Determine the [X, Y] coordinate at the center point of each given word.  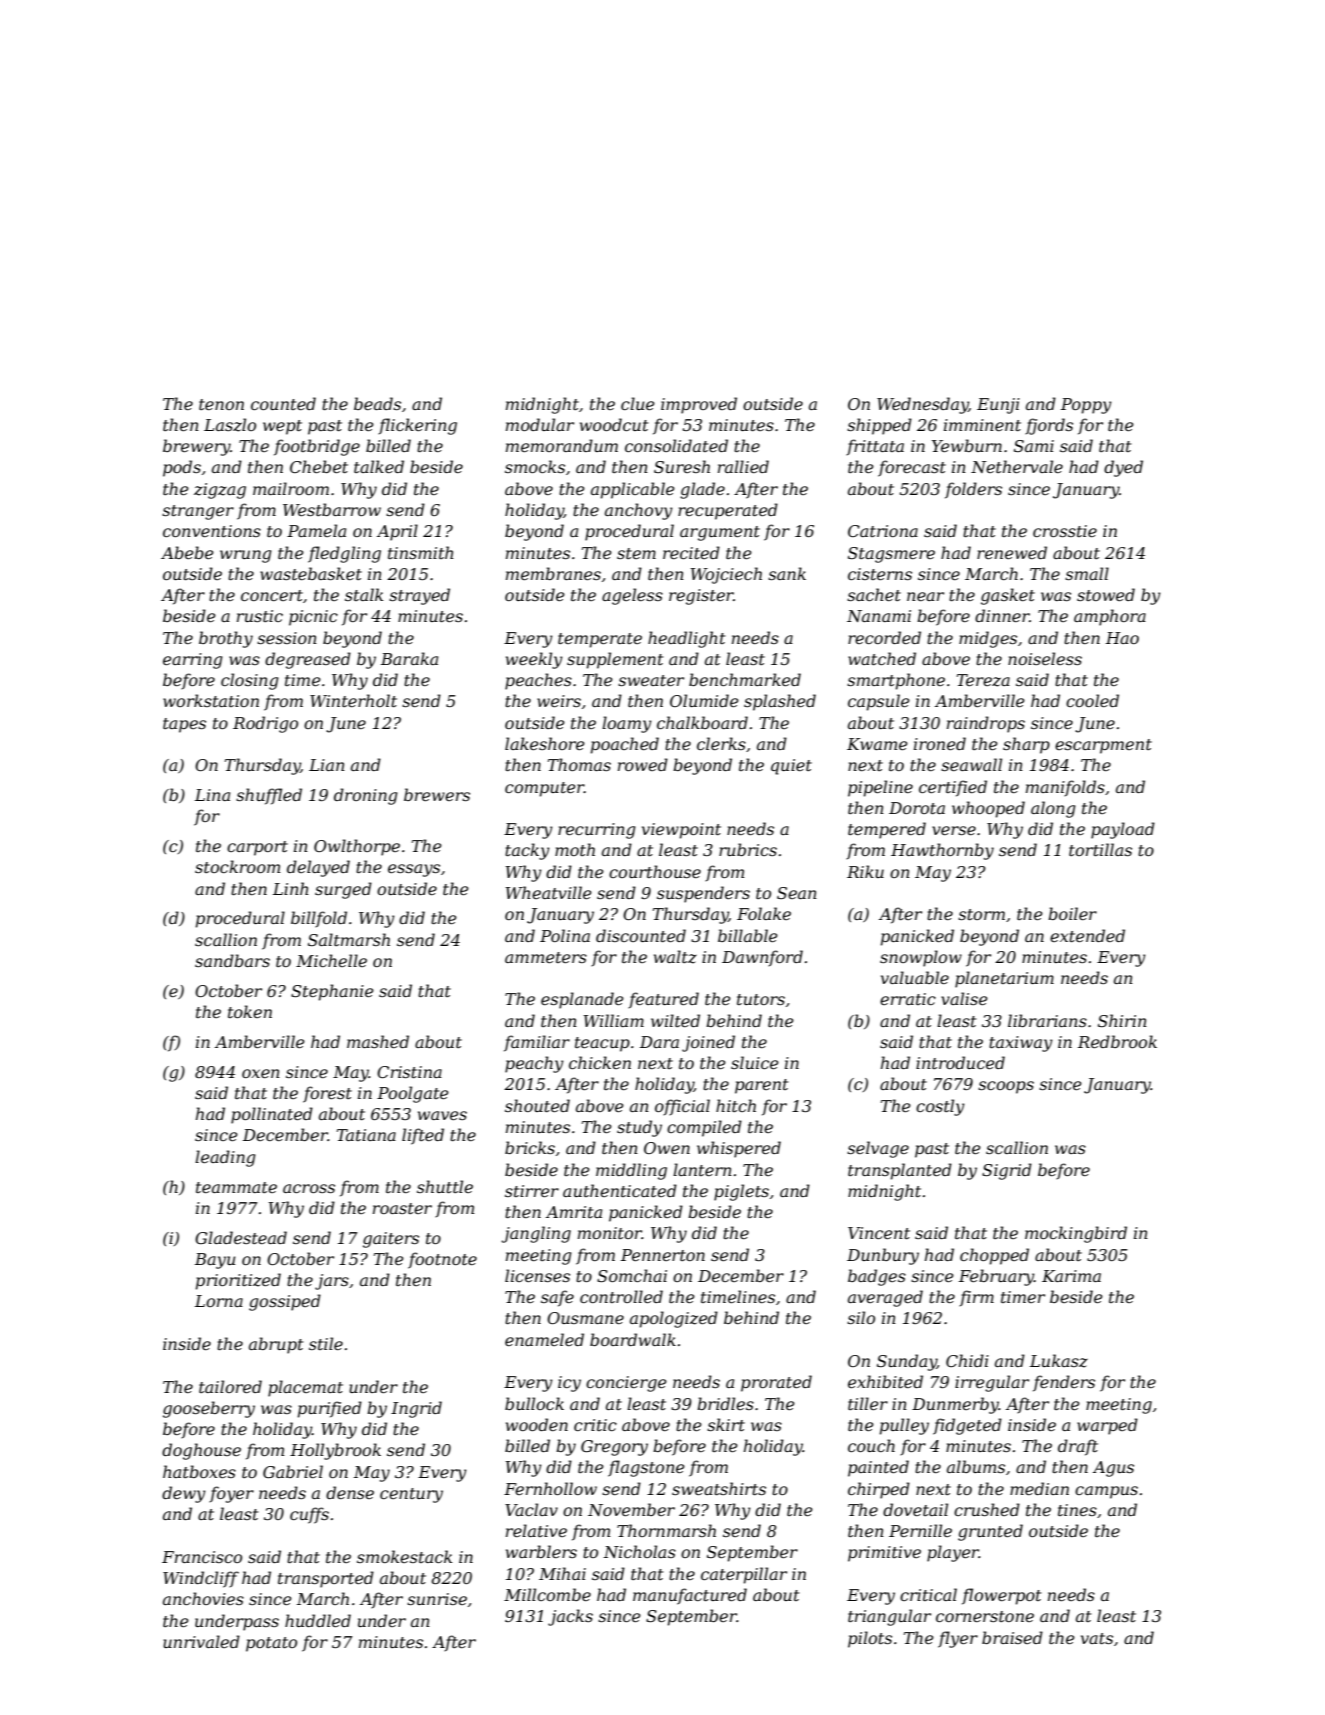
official [682, 1107]
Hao [1122, 638]
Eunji [998, 406]
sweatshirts [719, 1488]
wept [282, 427]
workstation [211, 700]
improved [699, 405]
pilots [870, 1639]
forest [327, 1094]
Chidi [967, 1360]
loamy [627, 724]
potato [271, 1644]
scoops [1006, 1087]
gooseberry [209, 1409]
